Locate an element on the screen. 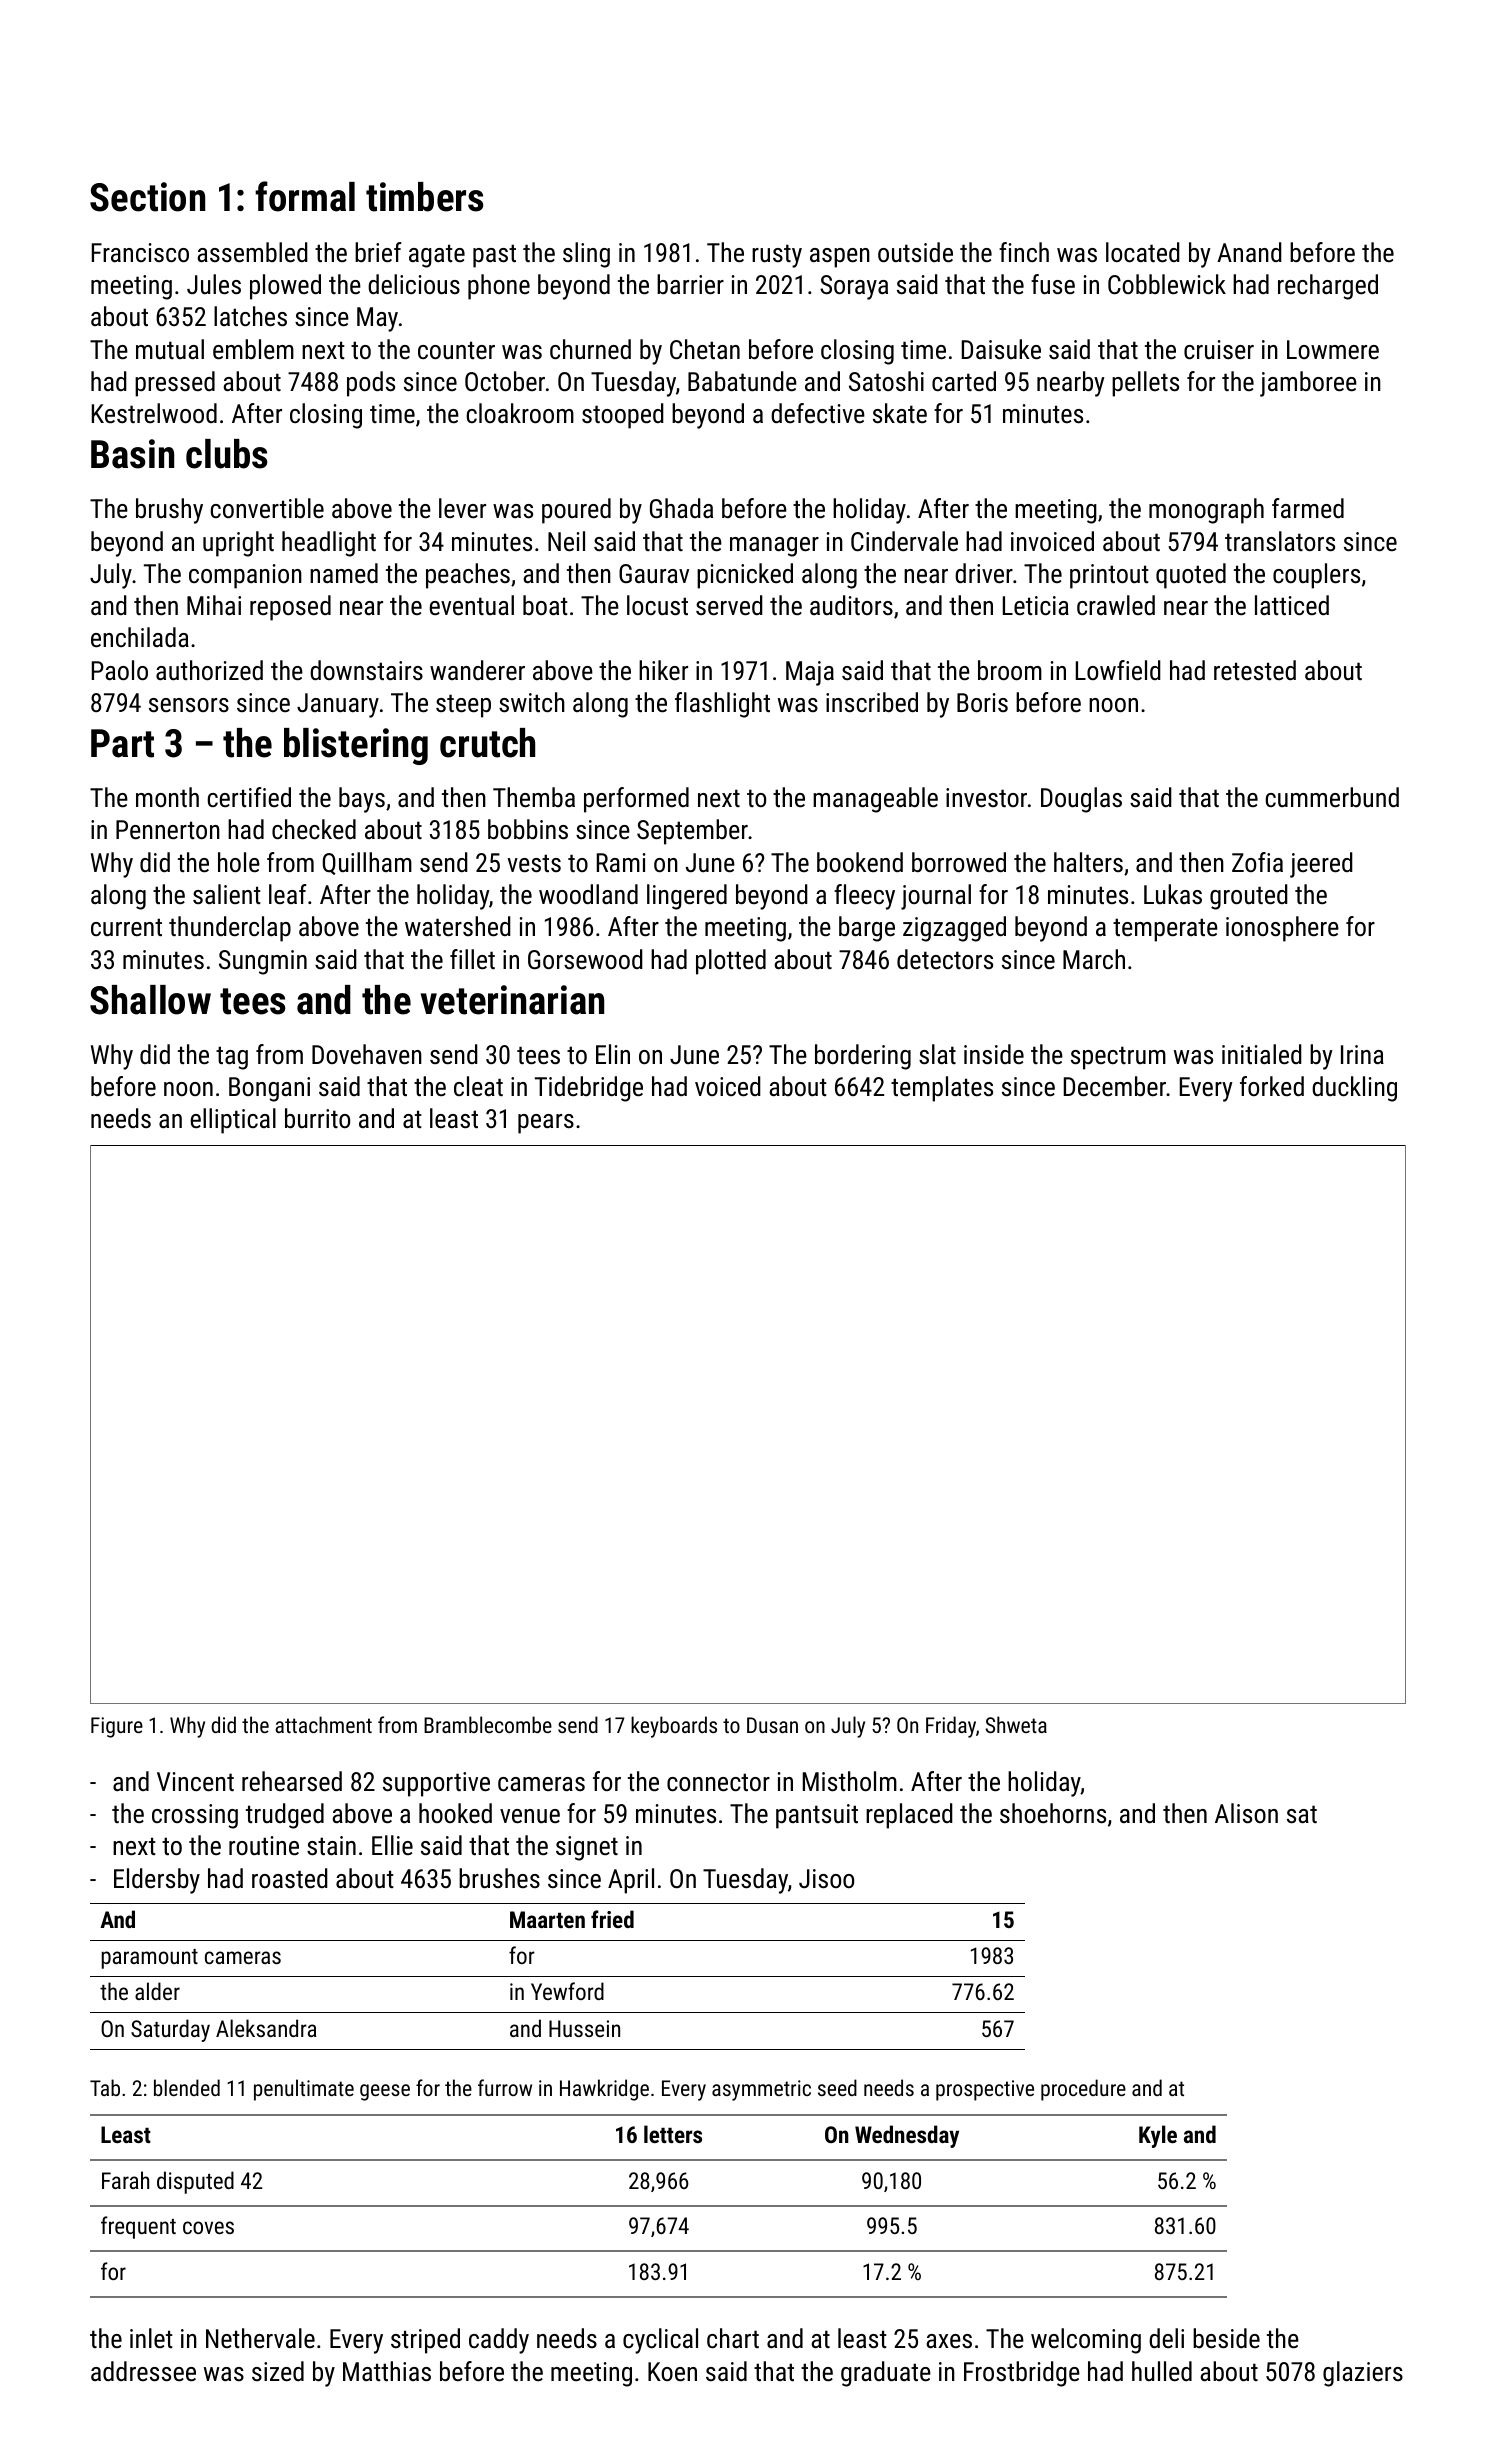 The image size is (1496, 2464). timbers is located at coordinates (424, 197).
